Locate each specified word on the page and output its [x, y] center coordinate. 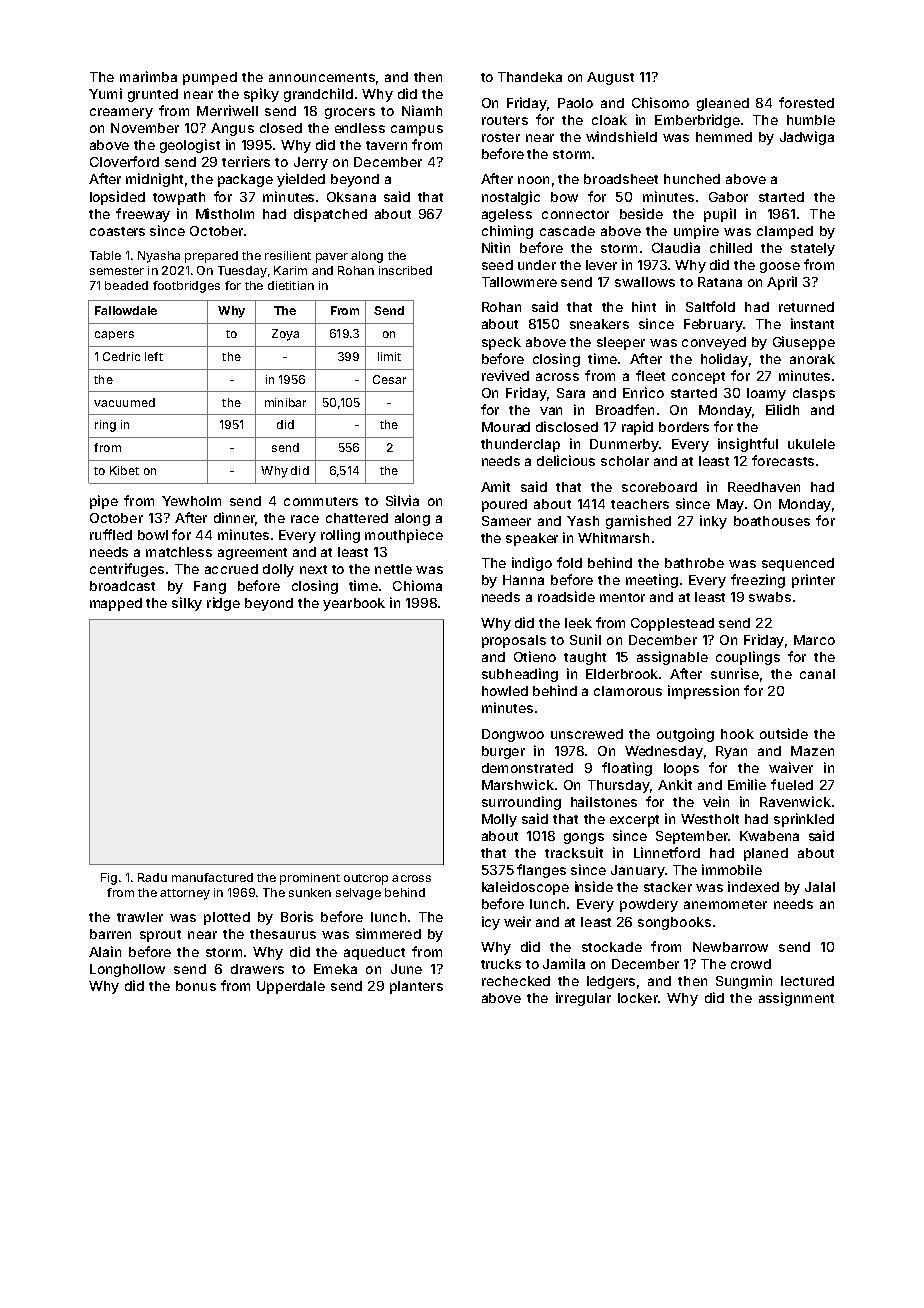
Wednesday [664, 752]
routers [505, 120]
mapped [116, 604]
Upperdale [291, 987]
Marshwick [518, 784]
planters [416, 987]
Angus [232, 129]
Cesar [389, 379]
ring [105, 426]
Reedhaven [764, 487]
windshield [621, 136]
